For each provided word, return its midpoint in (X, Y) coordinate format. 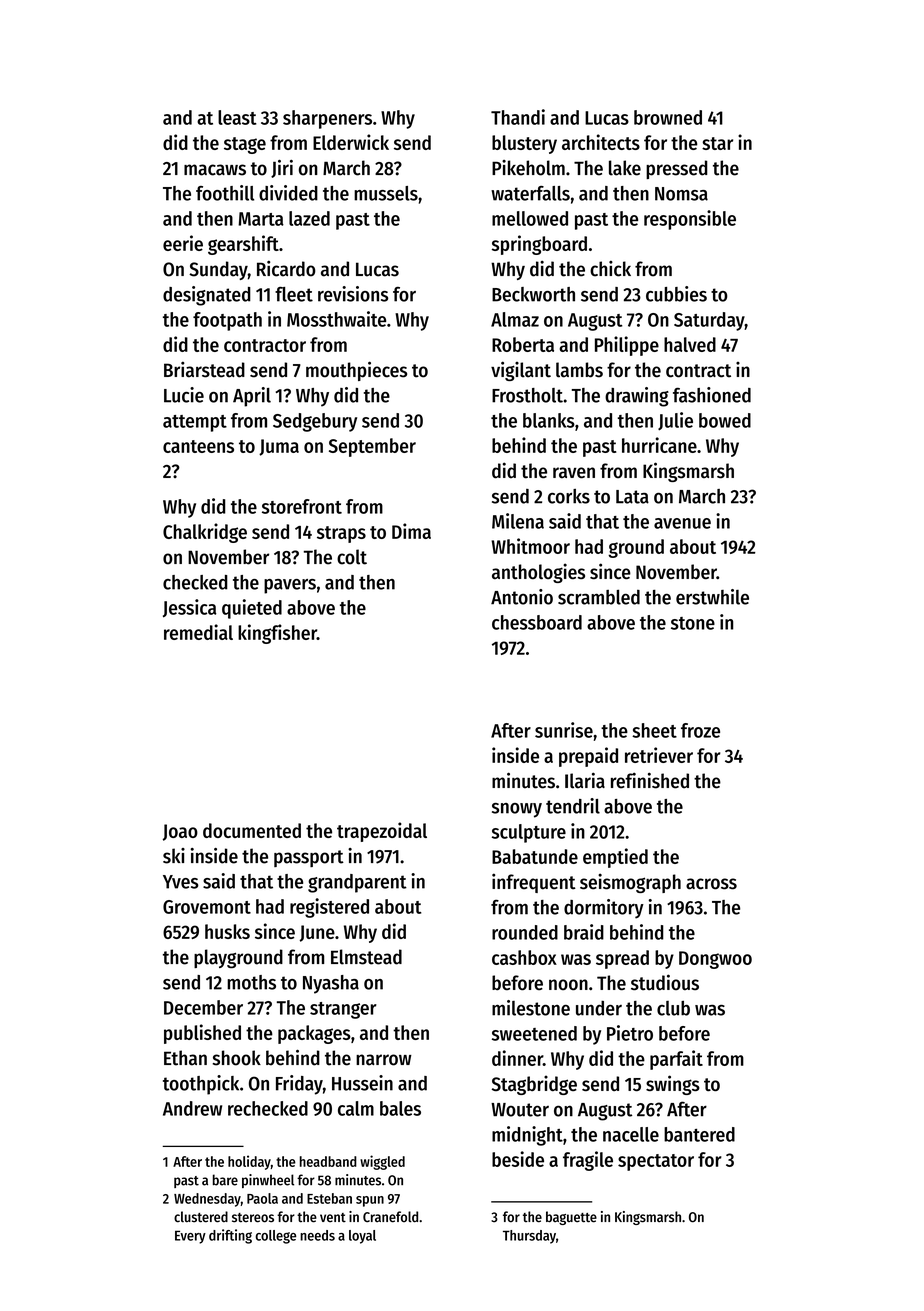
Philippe (627, 346)
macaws (215, 170)
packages (314, 1034)
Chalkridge (205, 533)
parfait (676, 1060)
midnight (527, 1136)
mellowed (530, 218)
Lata (632, 497)
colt (352, 557)
